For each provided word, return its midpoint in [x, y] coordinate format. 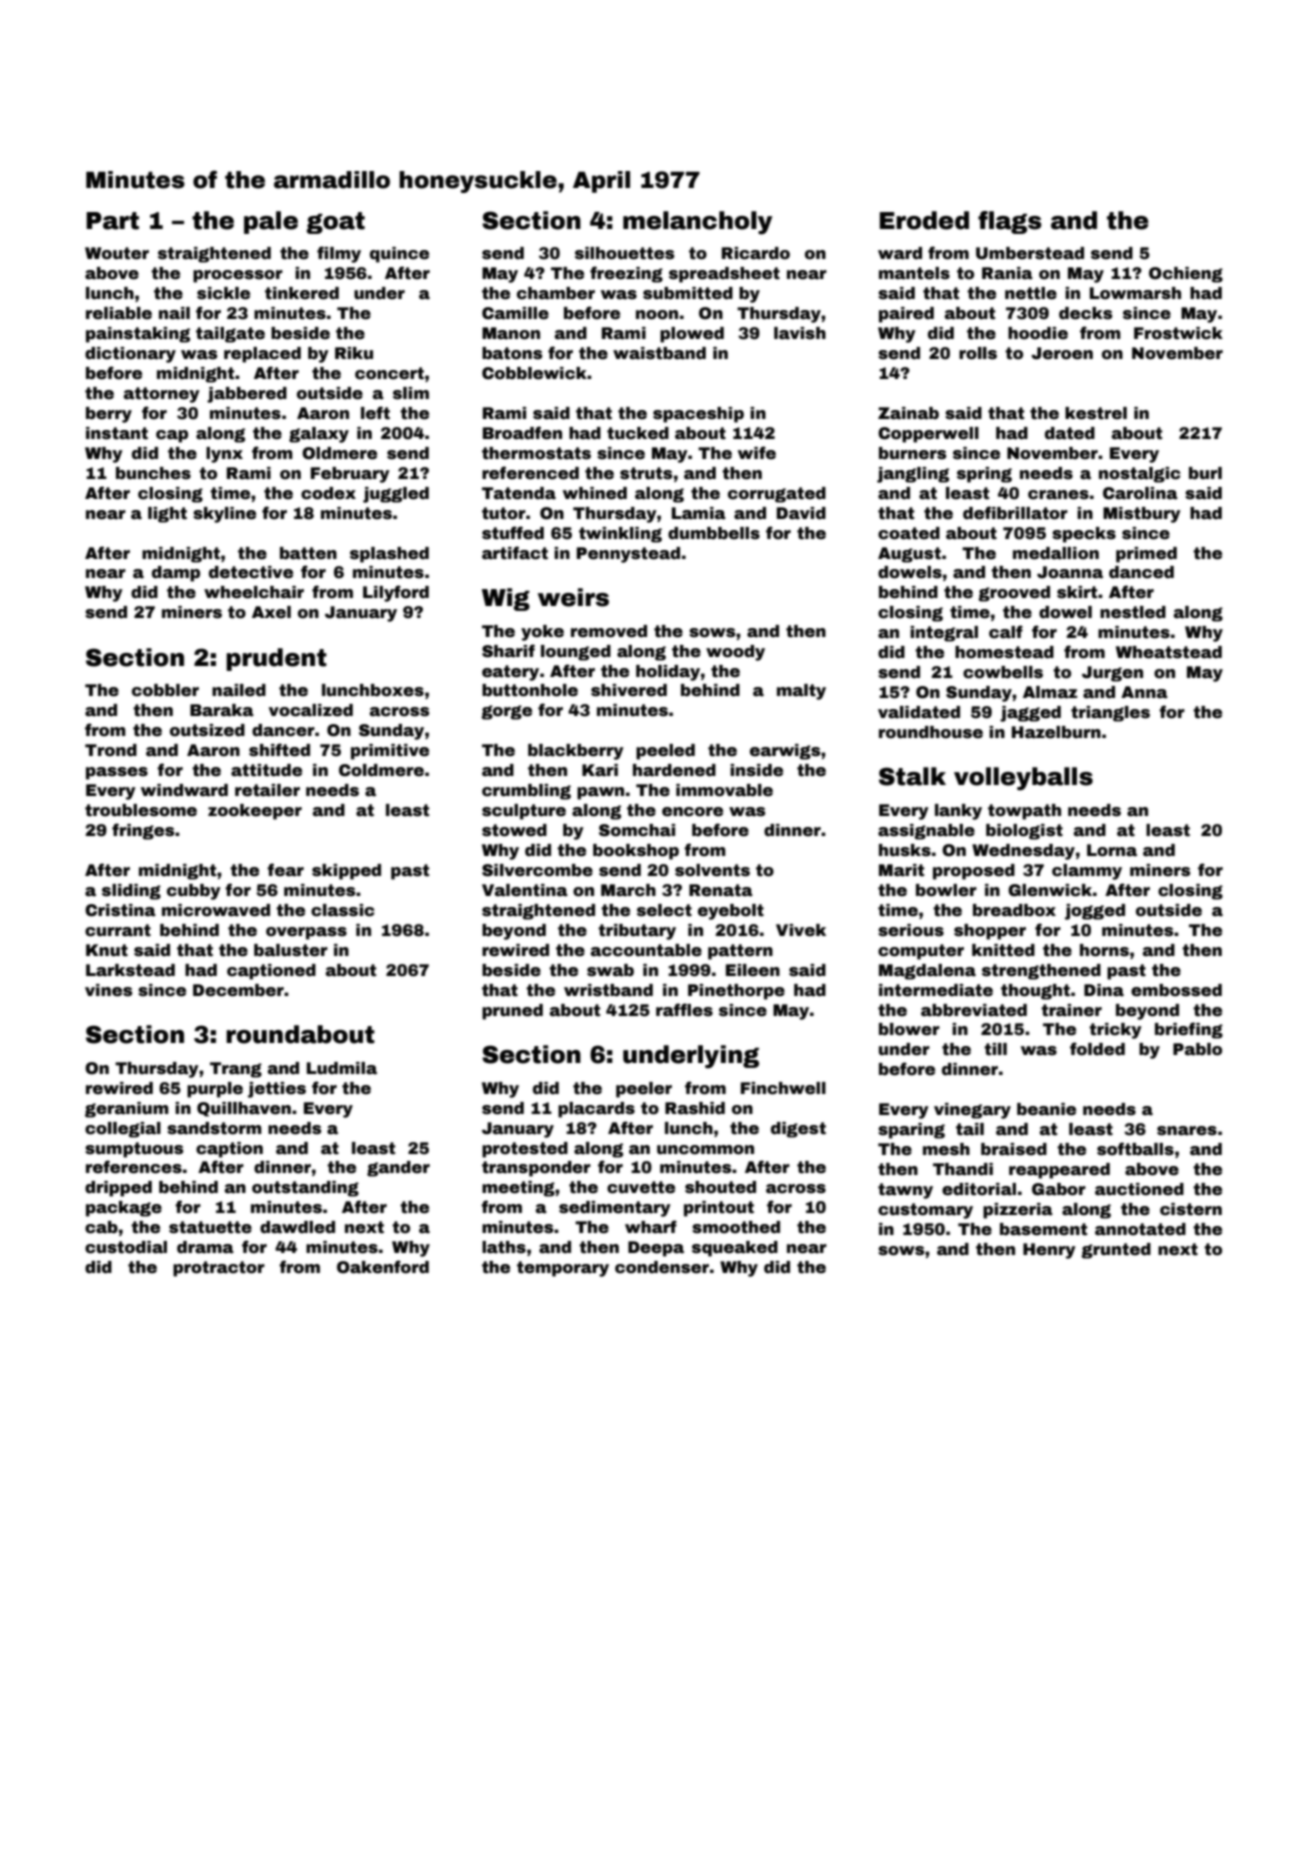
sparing [911, 1131]
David [801, 513]
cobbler [165, 690]
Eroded [924, 220]
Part [112, 221]
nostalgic [1139, 475]
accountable [646, 950]
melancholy [697, 223]
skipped [346, 872]
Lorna [1112, 850]
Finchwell [783, 1088]
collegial [123, 1130]
